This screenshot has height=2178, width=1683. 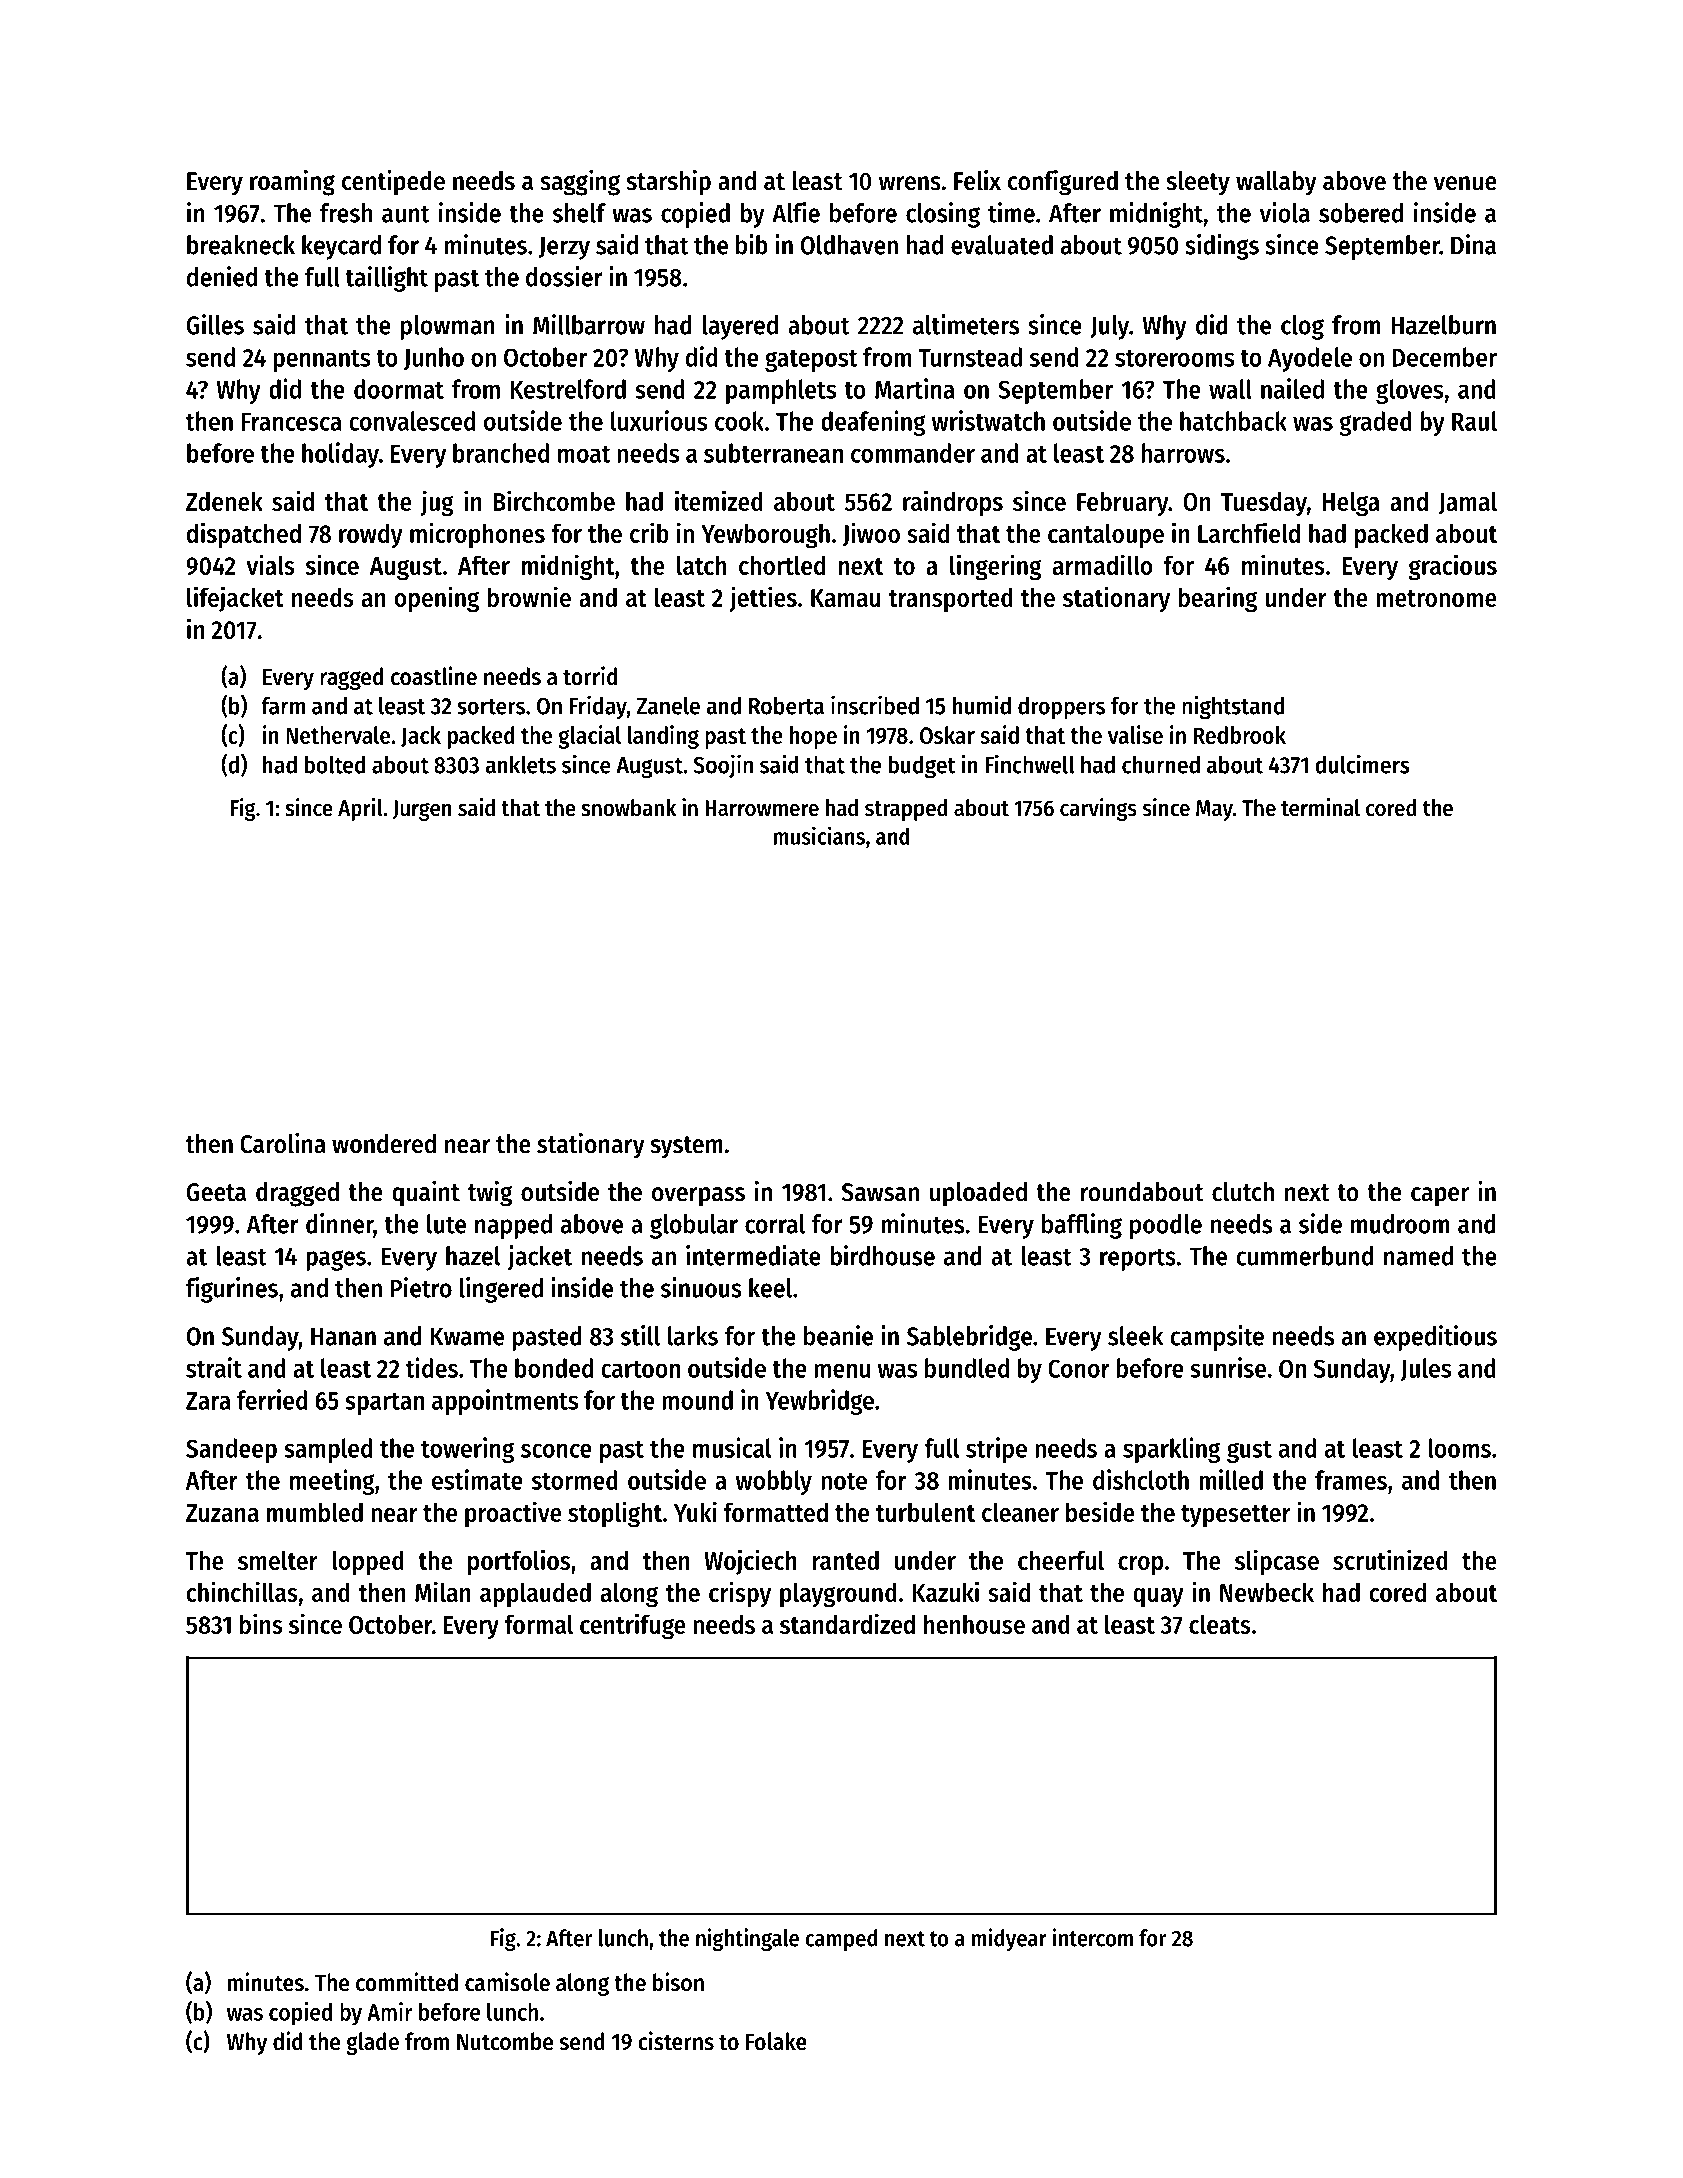 I want to click on glade, so click(x=372, y=2043).
